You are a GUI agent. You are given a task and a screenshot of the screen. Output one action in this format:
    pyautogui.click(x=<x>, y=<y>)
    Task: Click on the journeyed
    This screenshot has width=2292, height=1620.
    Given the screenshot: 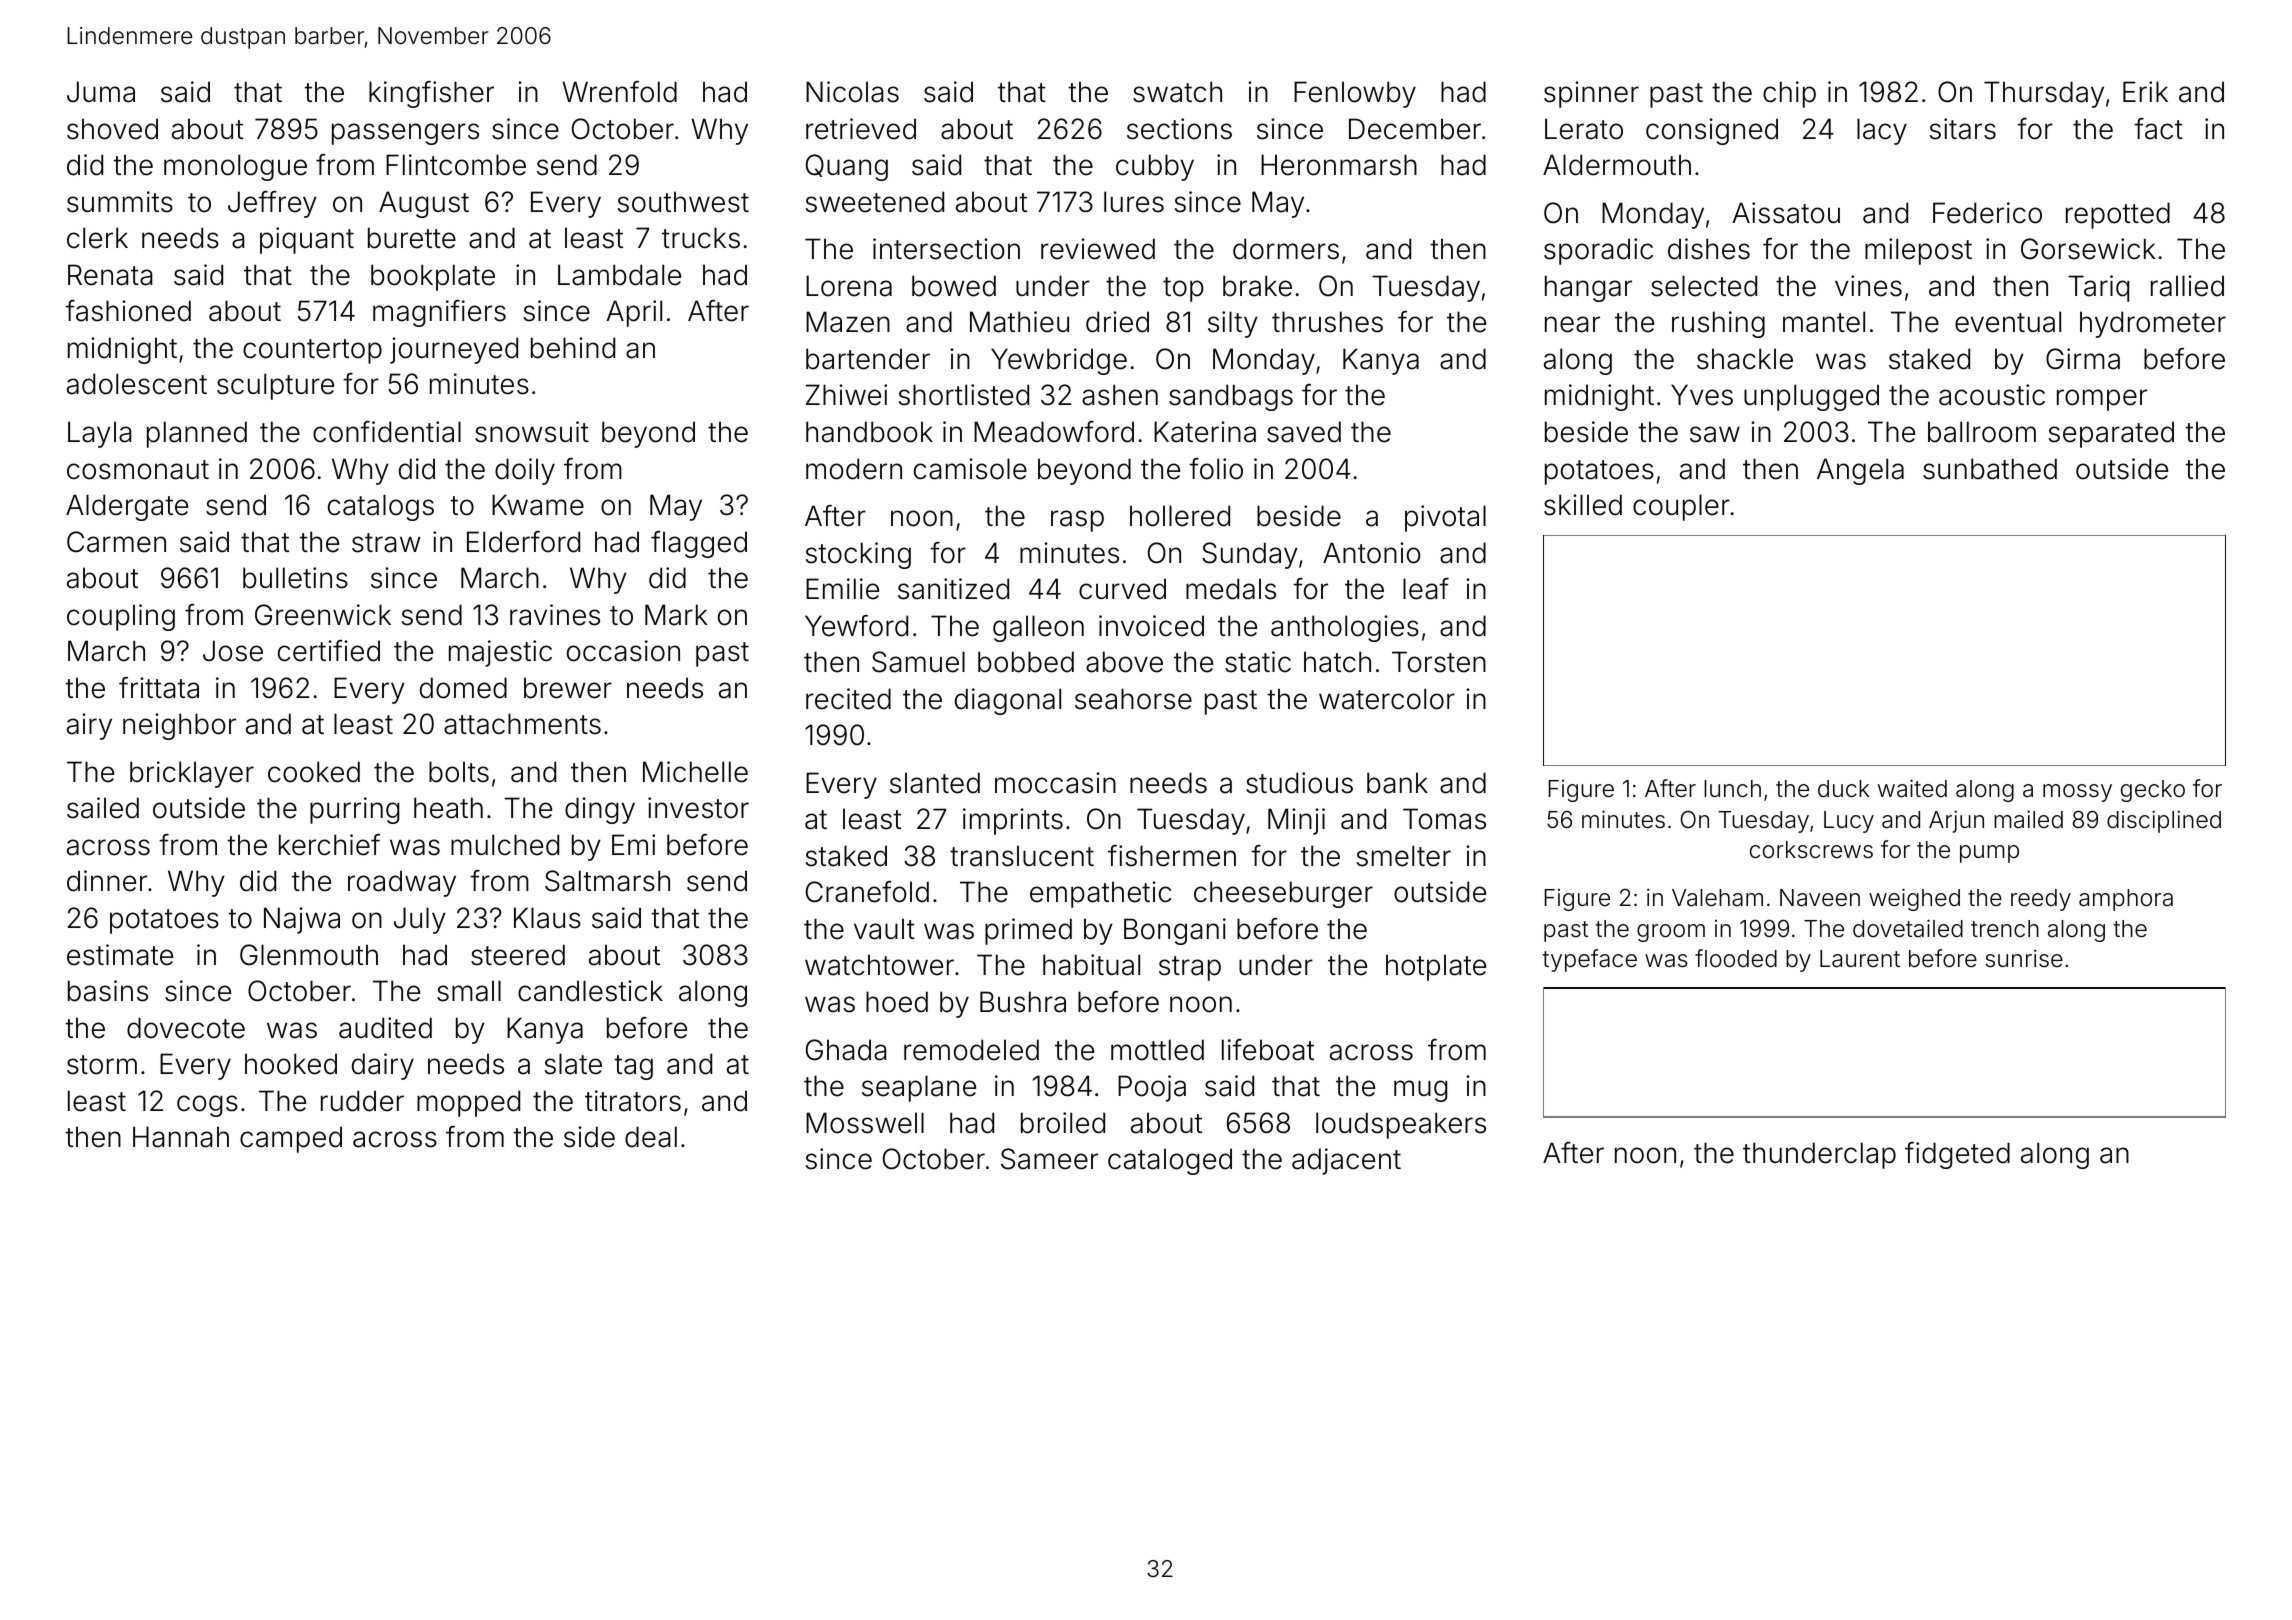 What is the action you would take?
    pyautogui.click(x=454, y=350)
